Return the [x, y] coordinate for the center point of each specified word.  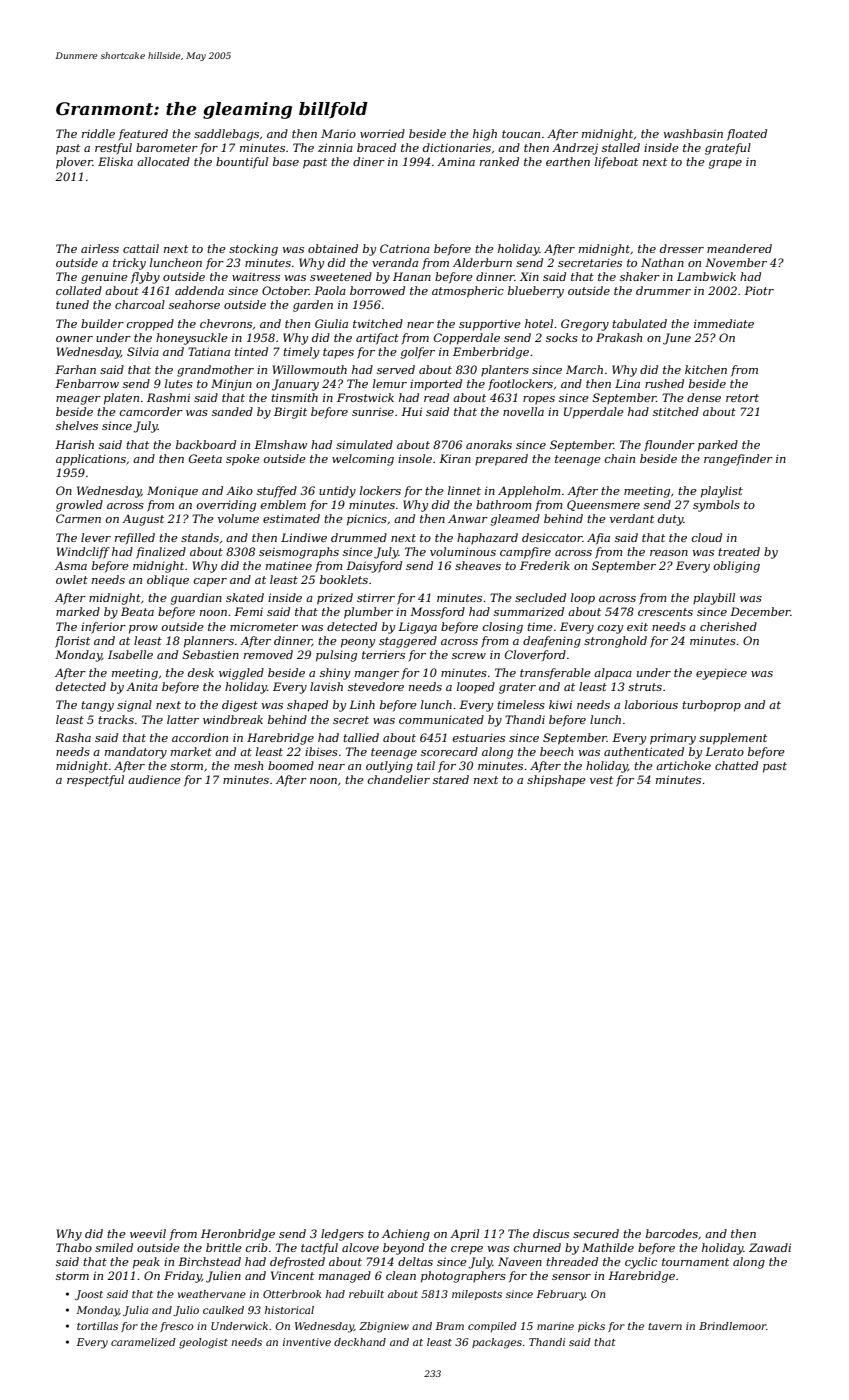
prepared [501, 460]
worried [382, 133]
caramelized [143, 1342]
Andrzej [575, 149]
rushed [664, 383]
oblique [168, 581]
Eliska [115, 161]
